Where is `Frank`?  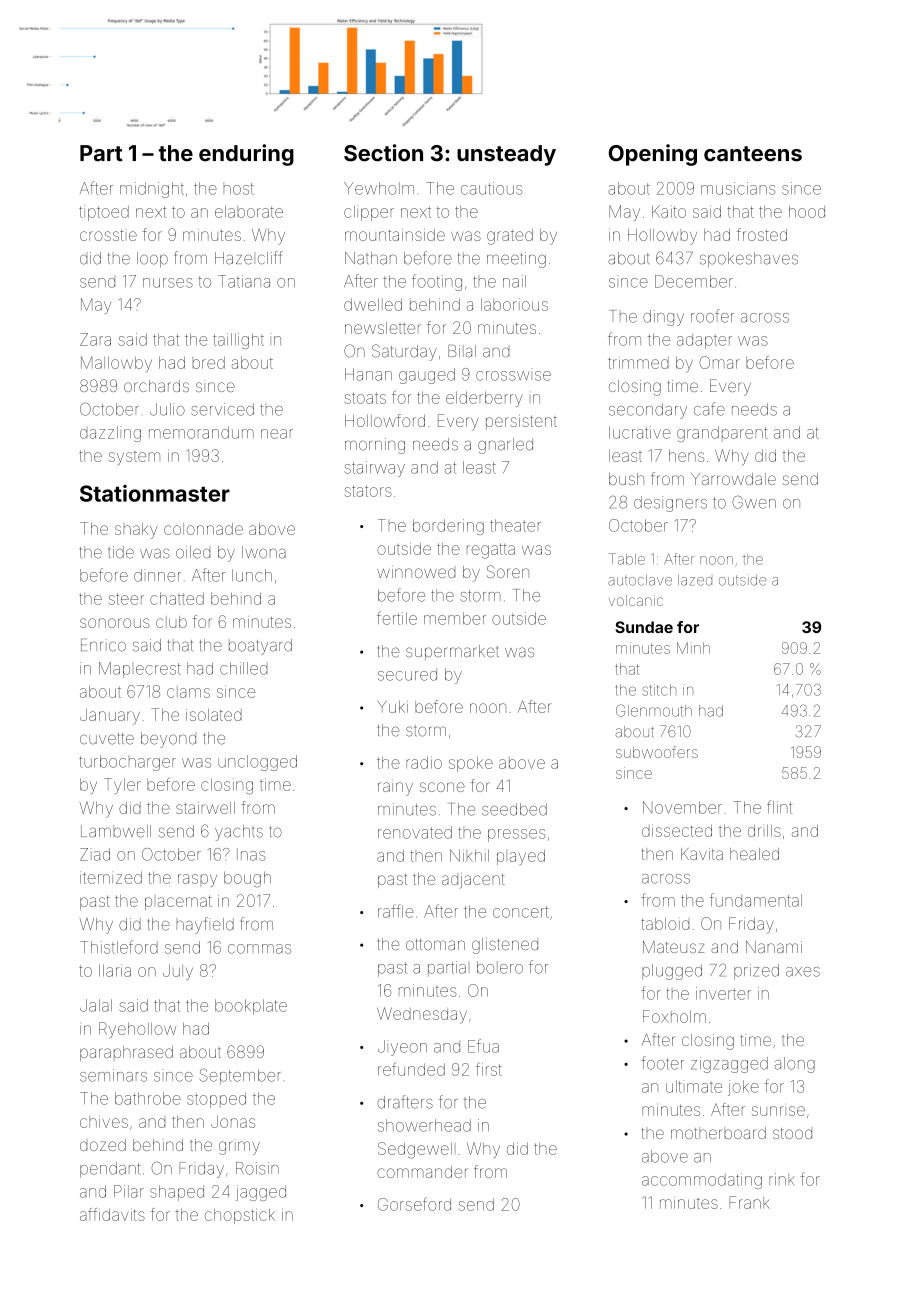
Frank is located at coordinates (749, 1202).
